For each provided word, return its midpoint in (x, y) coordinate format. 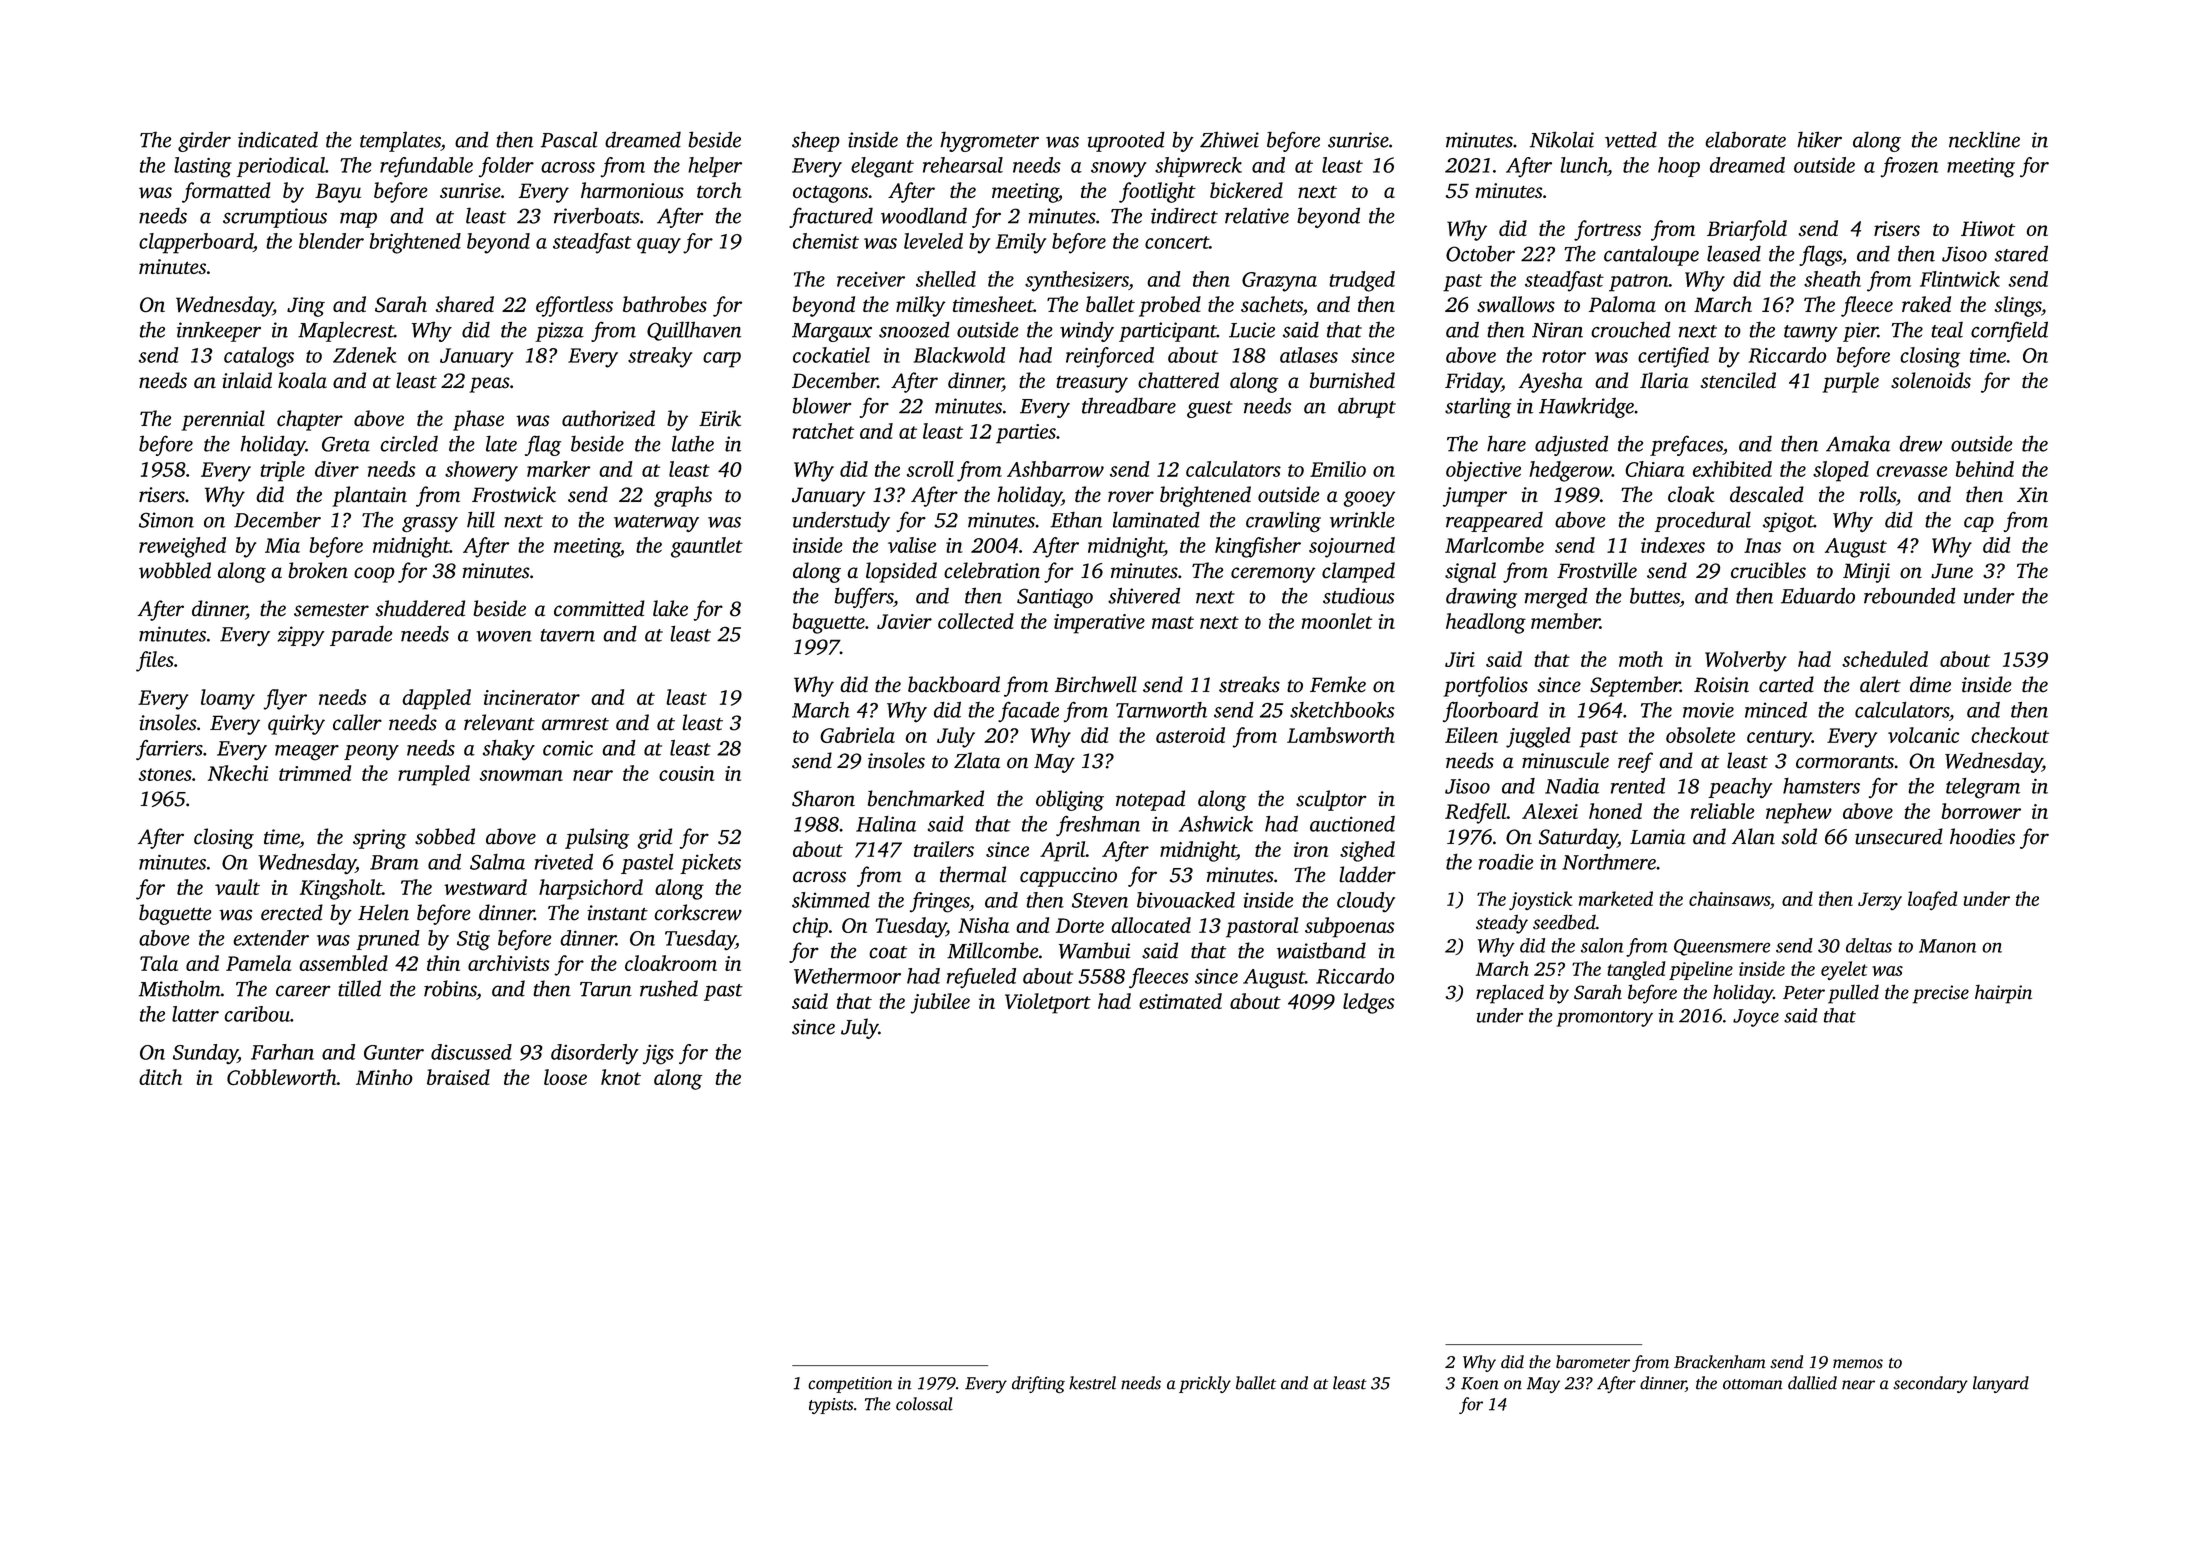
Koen (1480, 1383)
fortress (1607, 230)
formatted (226, 192)
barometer (1593, 1362)
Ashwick (1216, 824)
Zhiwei (1229, 139)
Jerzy (1880, 901)
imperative (1099, 624)
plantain (369, 496)
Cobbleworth (282, 1077)
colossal (924, 1404)
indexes (1673, 545)
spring (379, 839)
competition (850, 1385)
